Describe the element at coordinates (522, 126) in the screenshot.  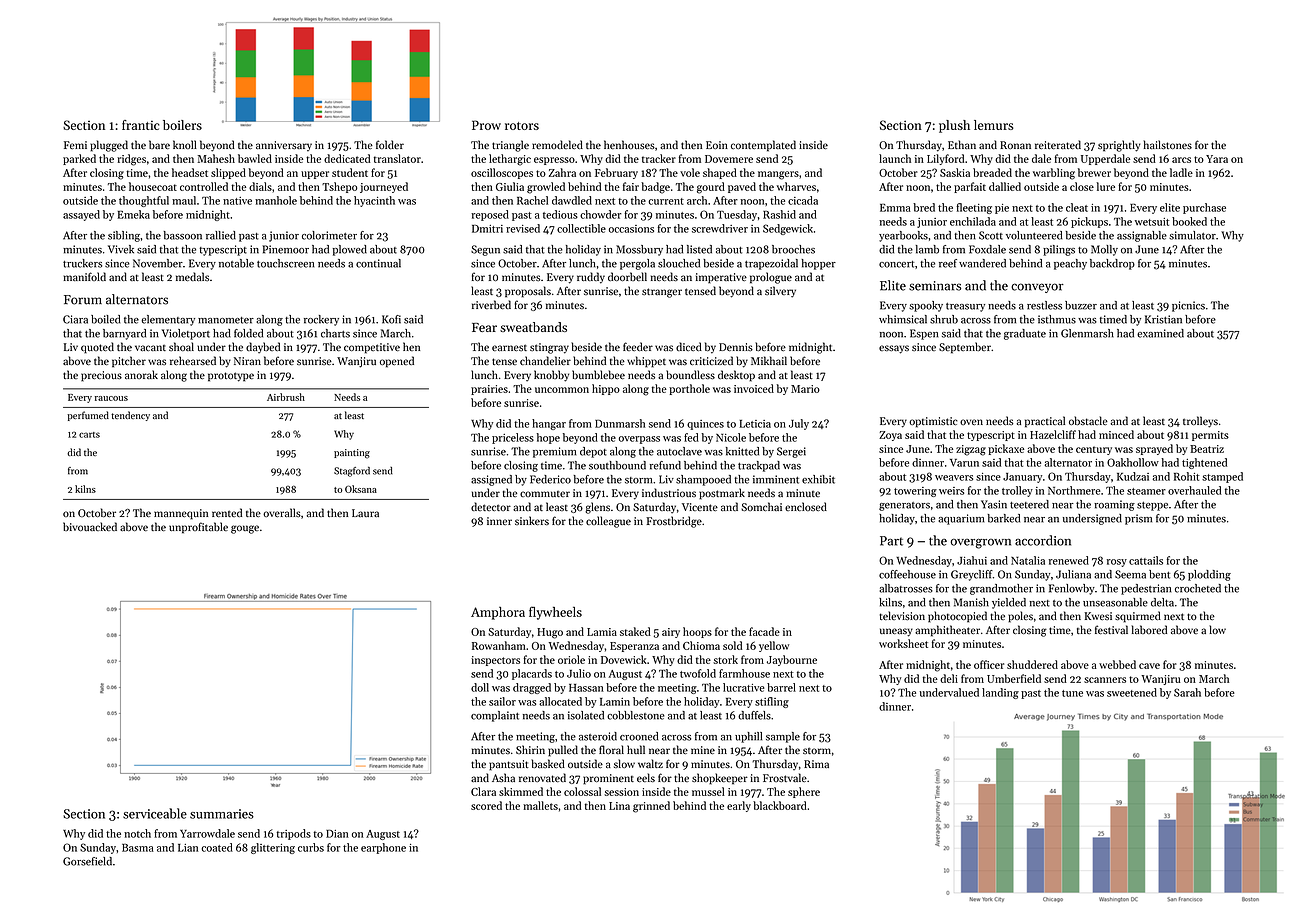
I see `rotors` at that location.
